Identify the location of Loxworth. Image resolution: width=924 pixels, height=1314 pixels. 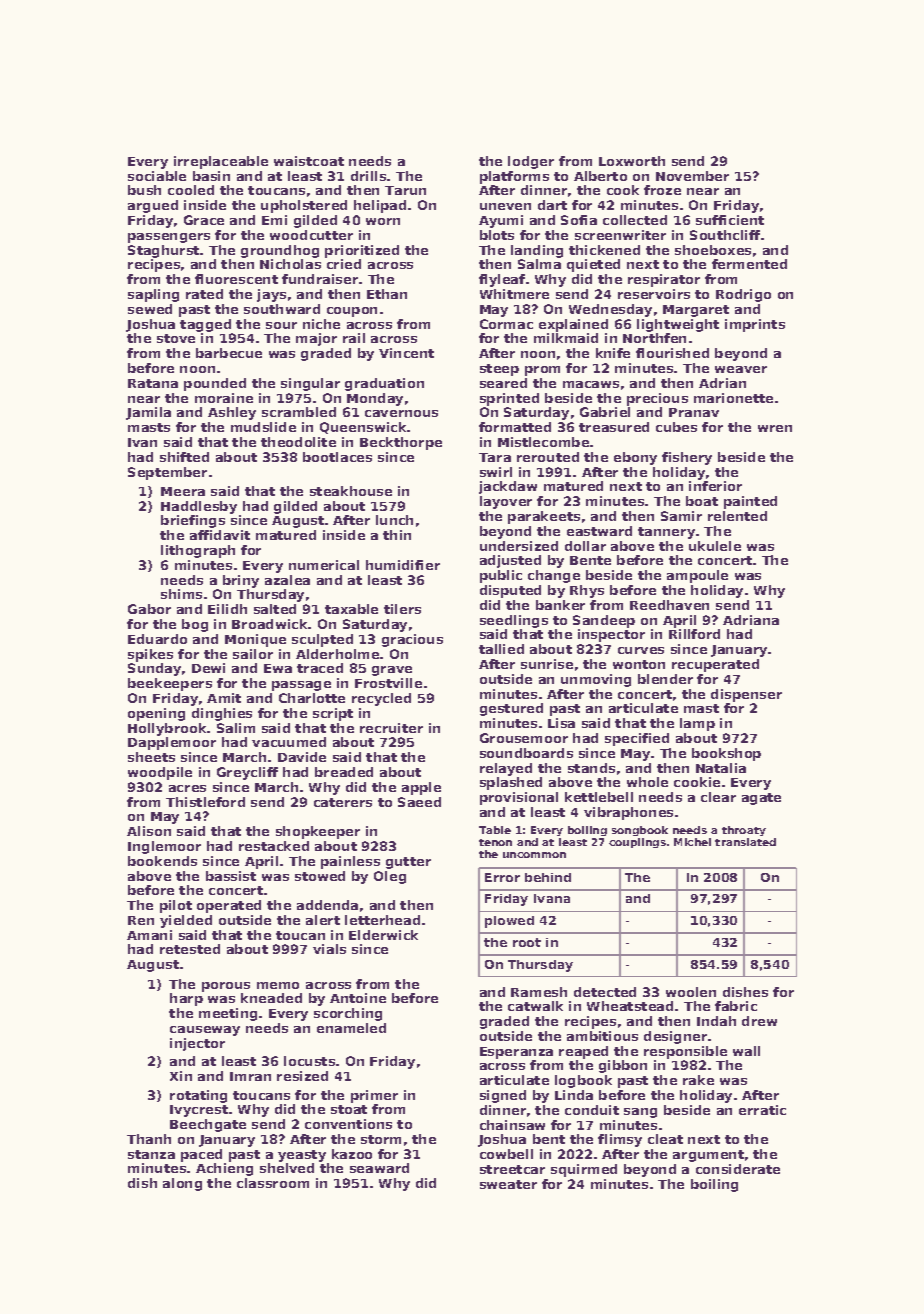
(632, 161).
